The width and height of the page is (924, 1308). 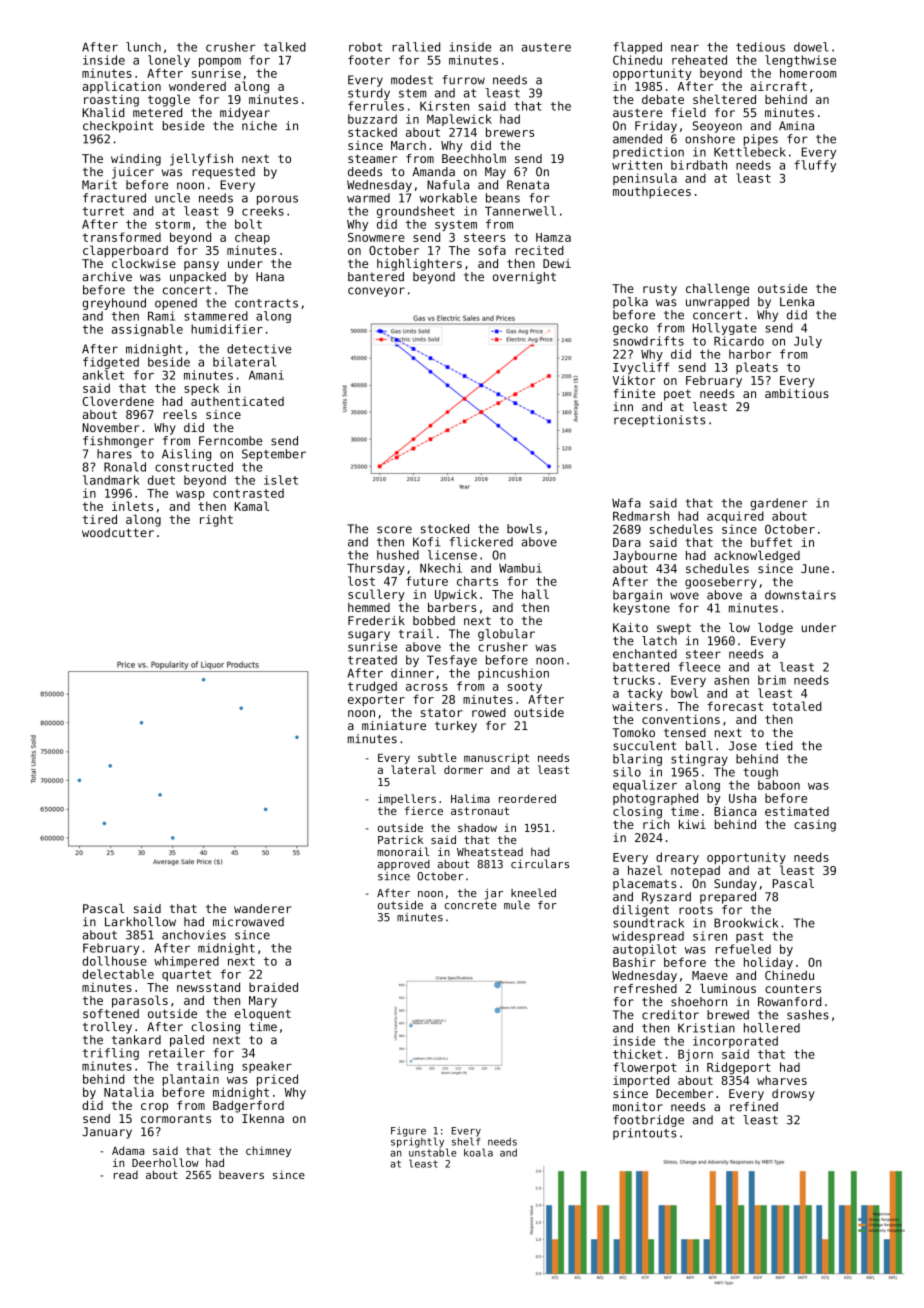 What do you see at coordinates (111, 363) in the page?
I see `fidgeted` at bounding box center [111, 363].
